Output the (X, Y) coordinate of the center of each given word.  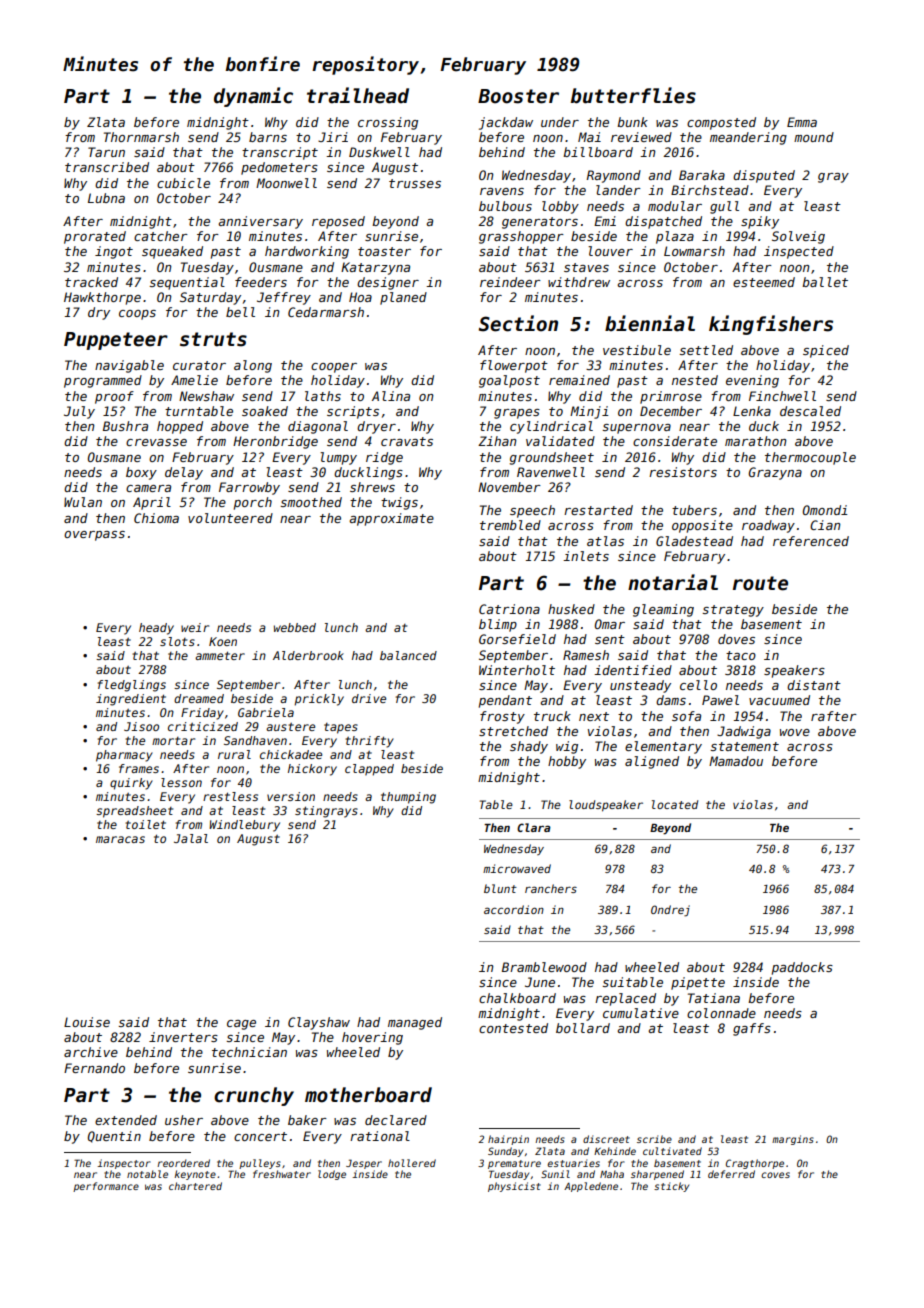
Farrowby (249, 488)
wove (795, 732)
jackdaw (506, 123)
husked (571, 609)
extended (126, 1120)
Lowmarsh (694, 251)
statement (744, 746)
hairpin (508, 1140)
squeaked (172, 252)
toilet (145, 824)
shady (529, 747)
